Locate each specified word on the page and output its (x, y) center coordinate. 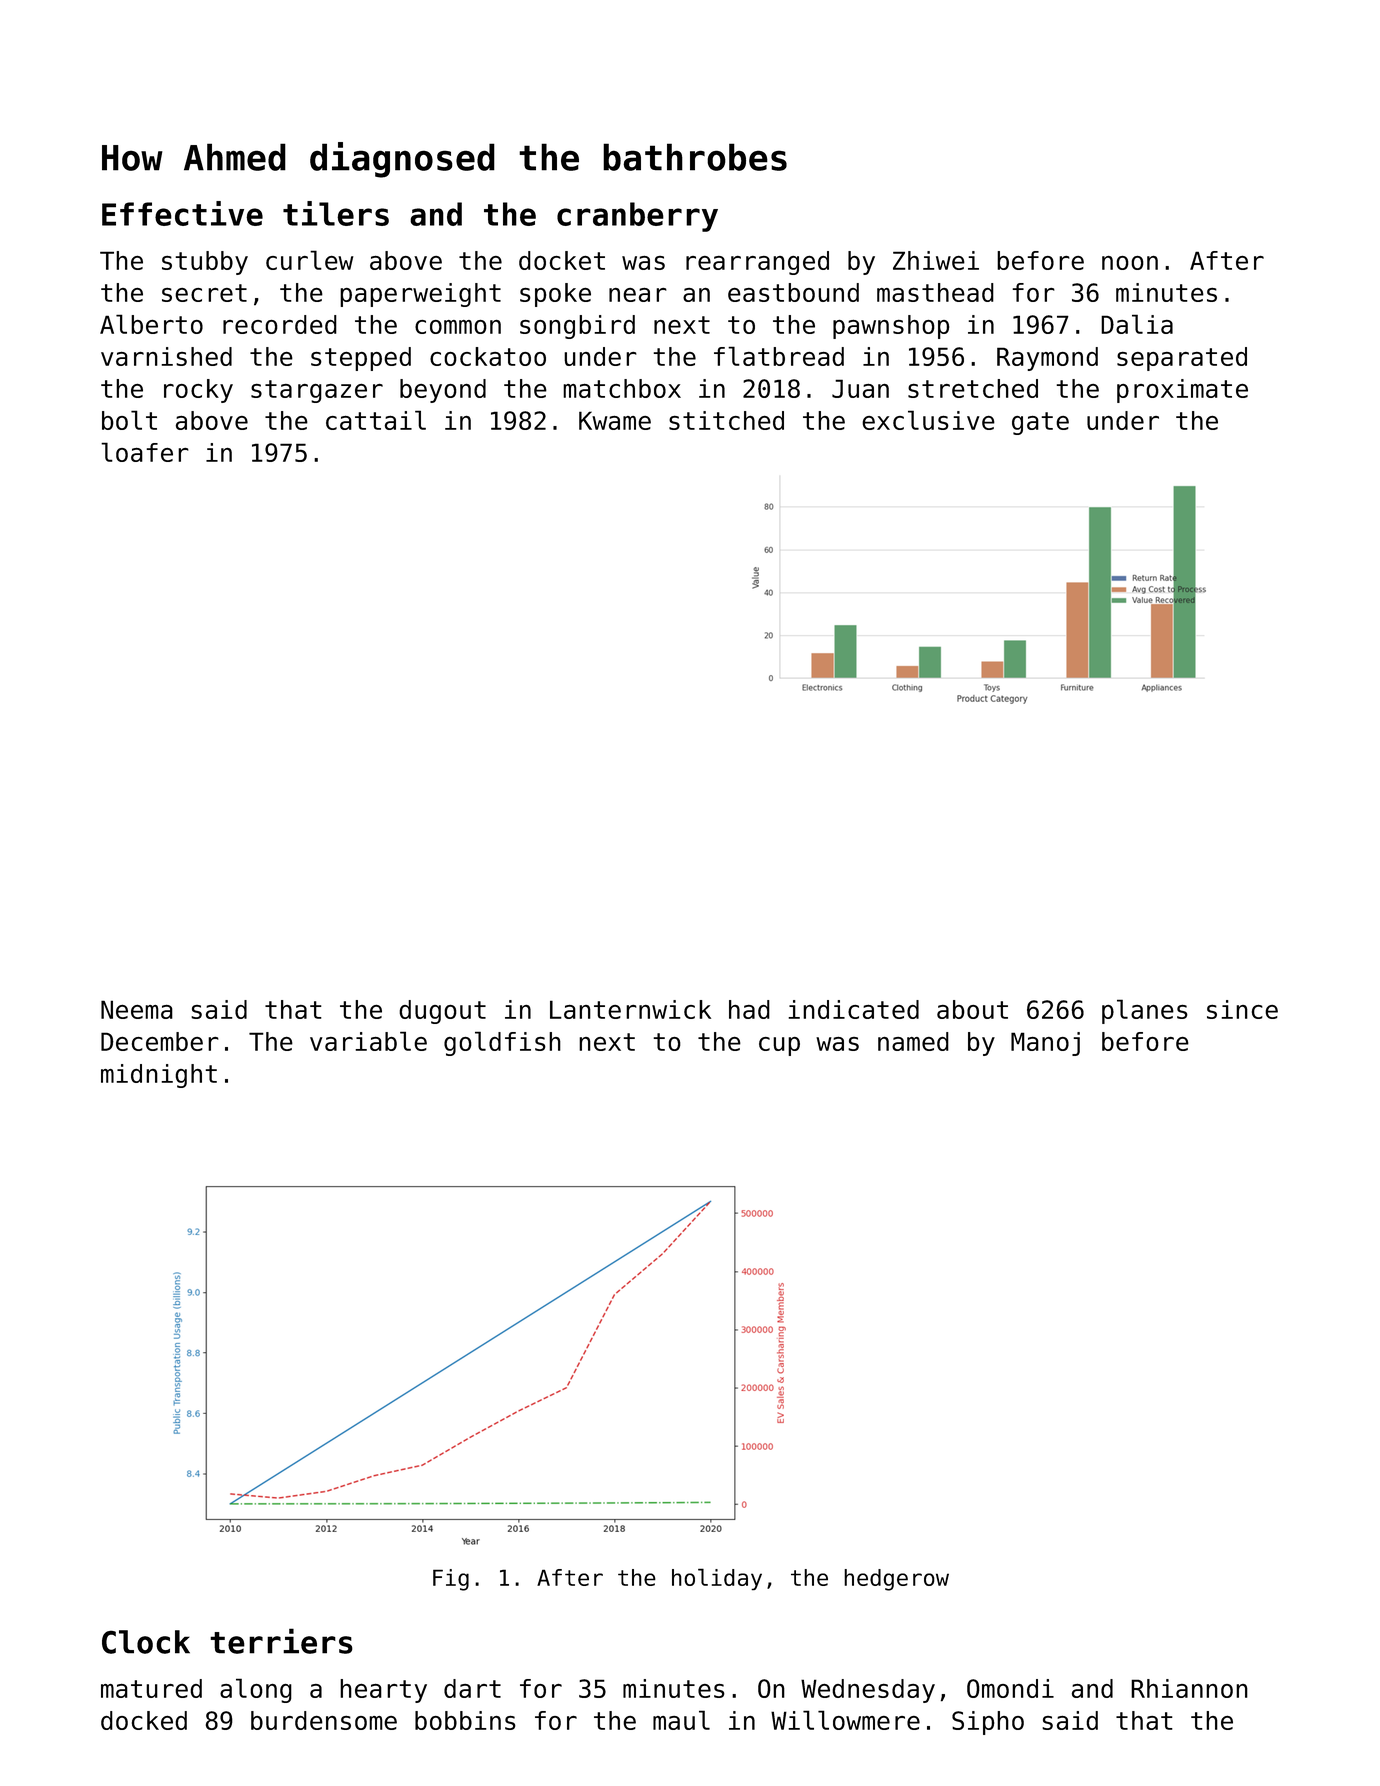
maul (681, 1720)
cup (779, 1046)
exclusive (928, 420)
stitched (726, 420)
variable (368, 1041)
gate (1040, 423)
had (749, 1009)
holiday (717, 1579)
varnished (166, 356)
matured (151, 1688)
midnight (159, 1076)
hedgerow (896, 1580)
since (1242, 1009)
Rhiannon (1189, 1688)
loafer (145, 452)
